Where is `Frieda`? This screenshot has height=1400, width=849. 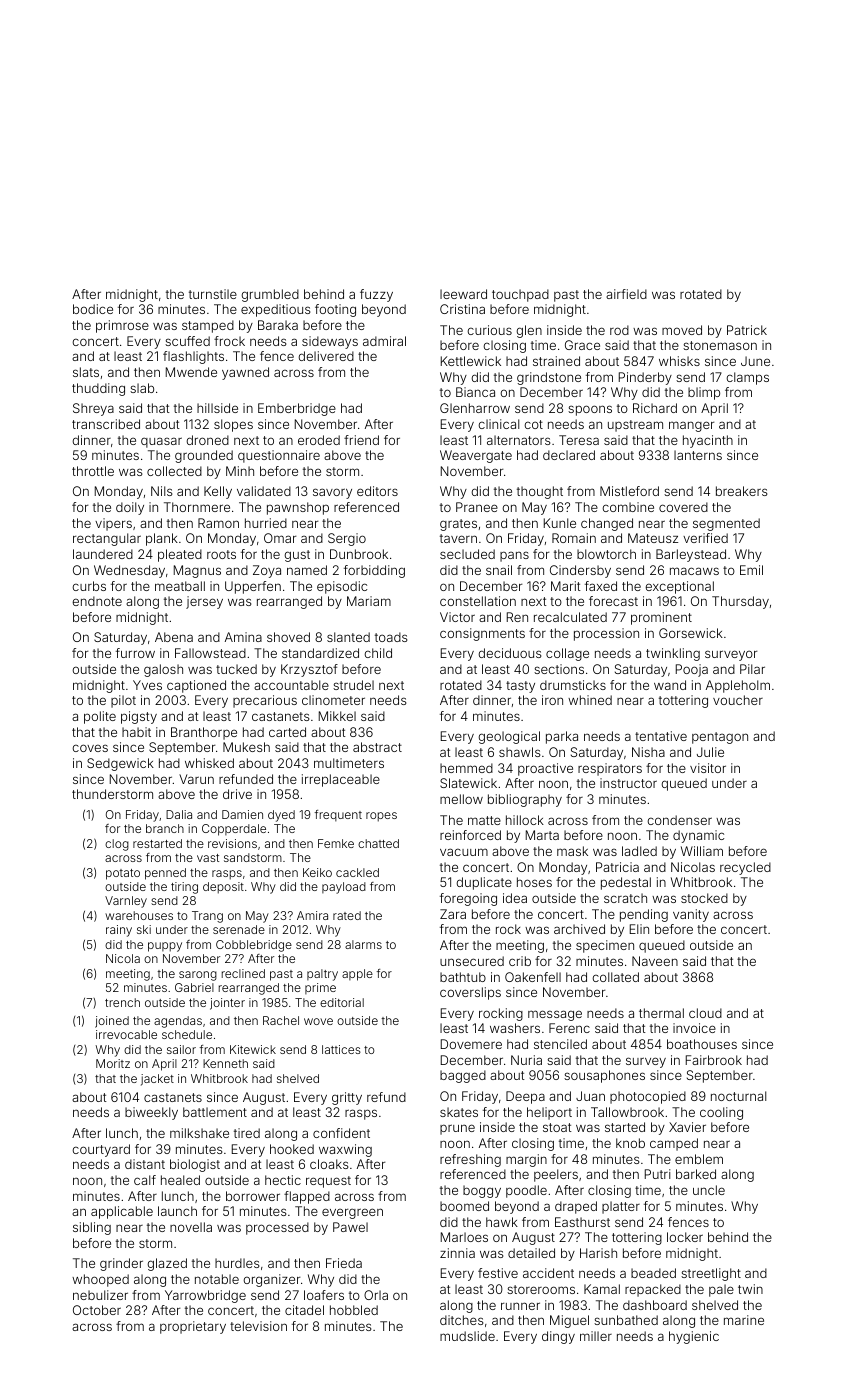
Frieda is located at coordinates (344, 1263).
